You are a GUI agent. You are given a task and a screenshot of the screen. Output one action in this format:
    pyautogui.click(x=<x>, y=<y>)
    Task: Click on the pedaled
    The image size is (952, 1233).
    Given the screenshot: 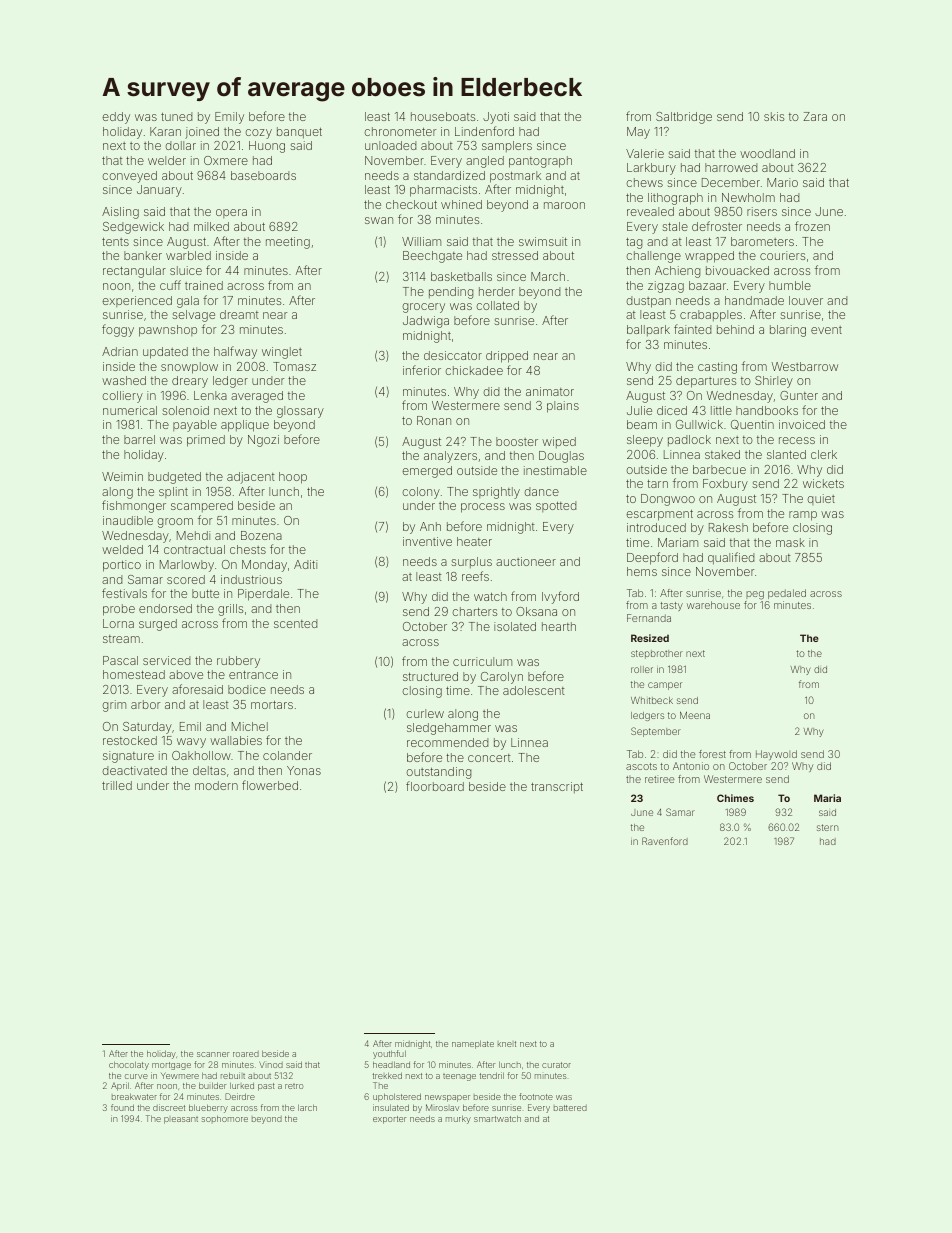 What is the action you would take?
    pyautogui.click(x=787, y=594)
